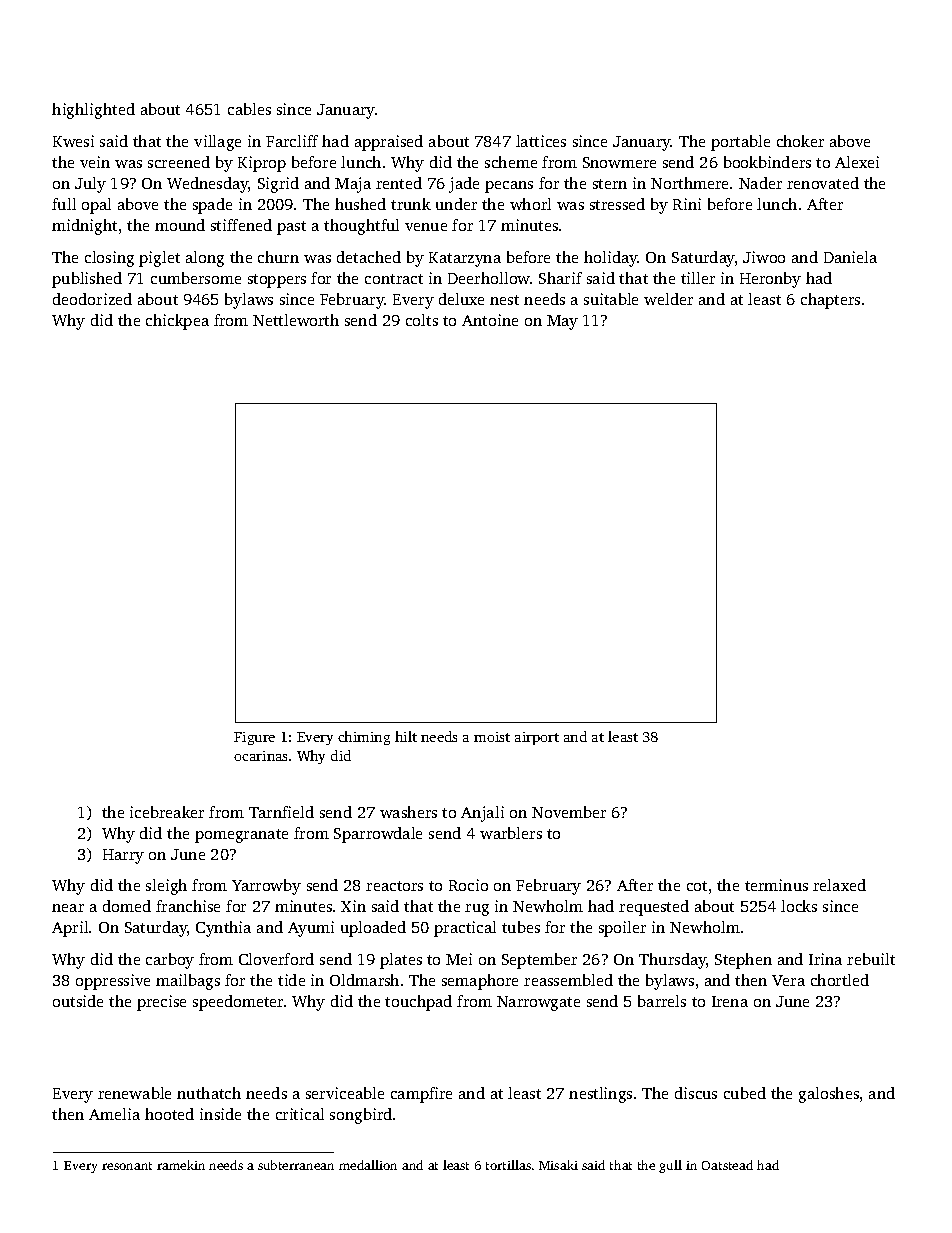 This screenshot has height=1233, width=952. I want to click on cumbersome, so click(196, 278).
